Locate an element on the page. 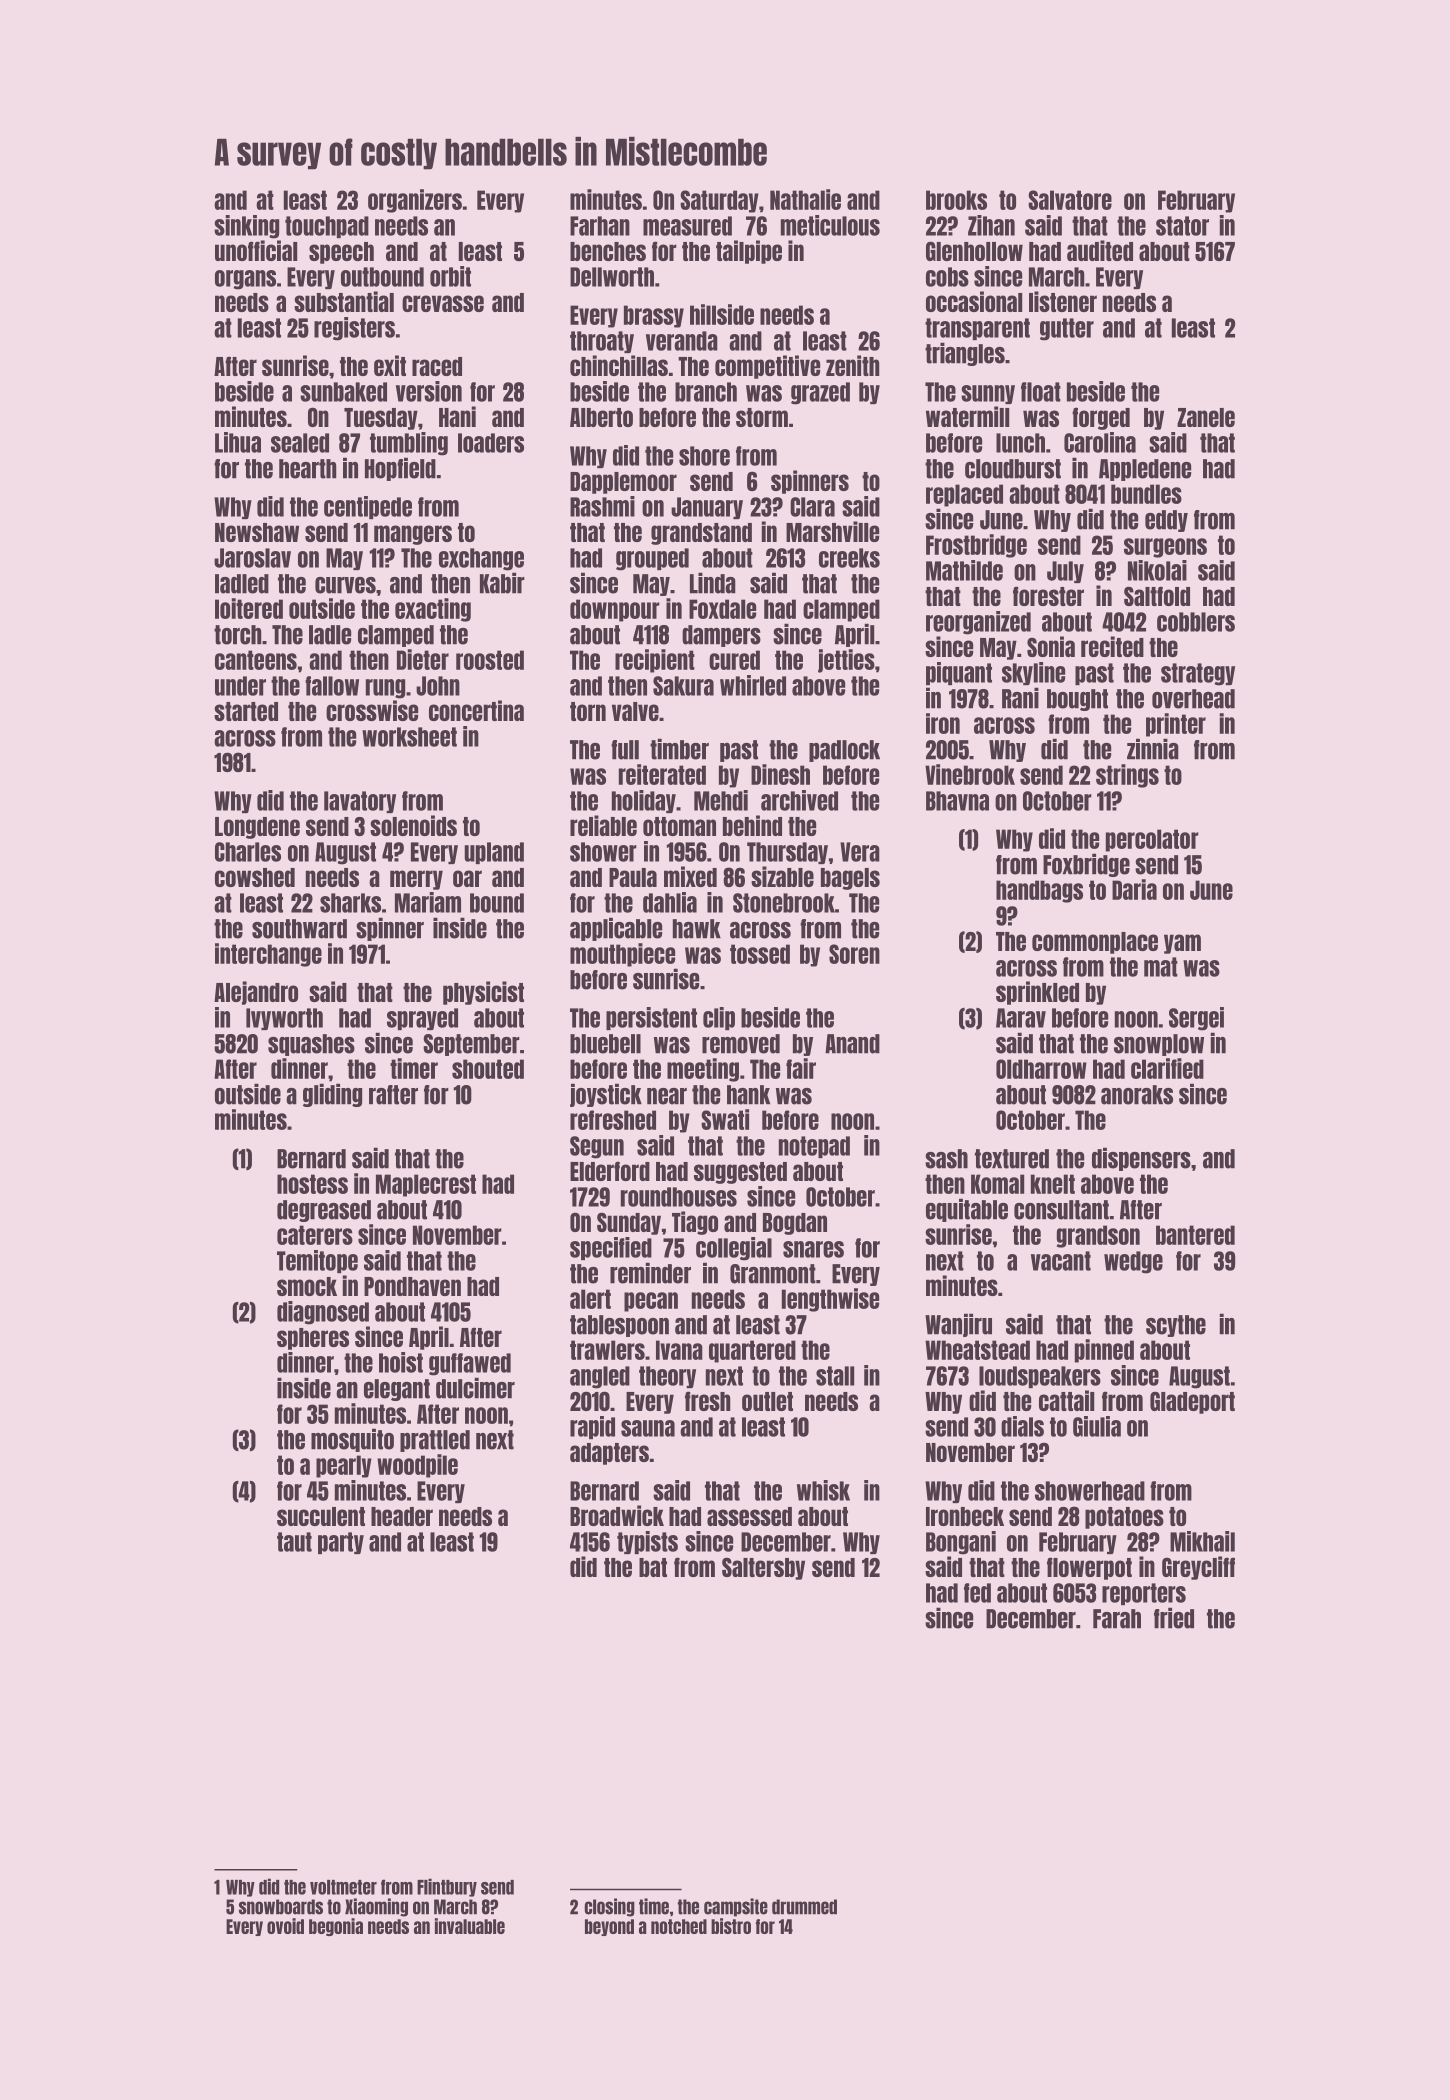  Greycliff is located at coordinates (1198, 1568).
